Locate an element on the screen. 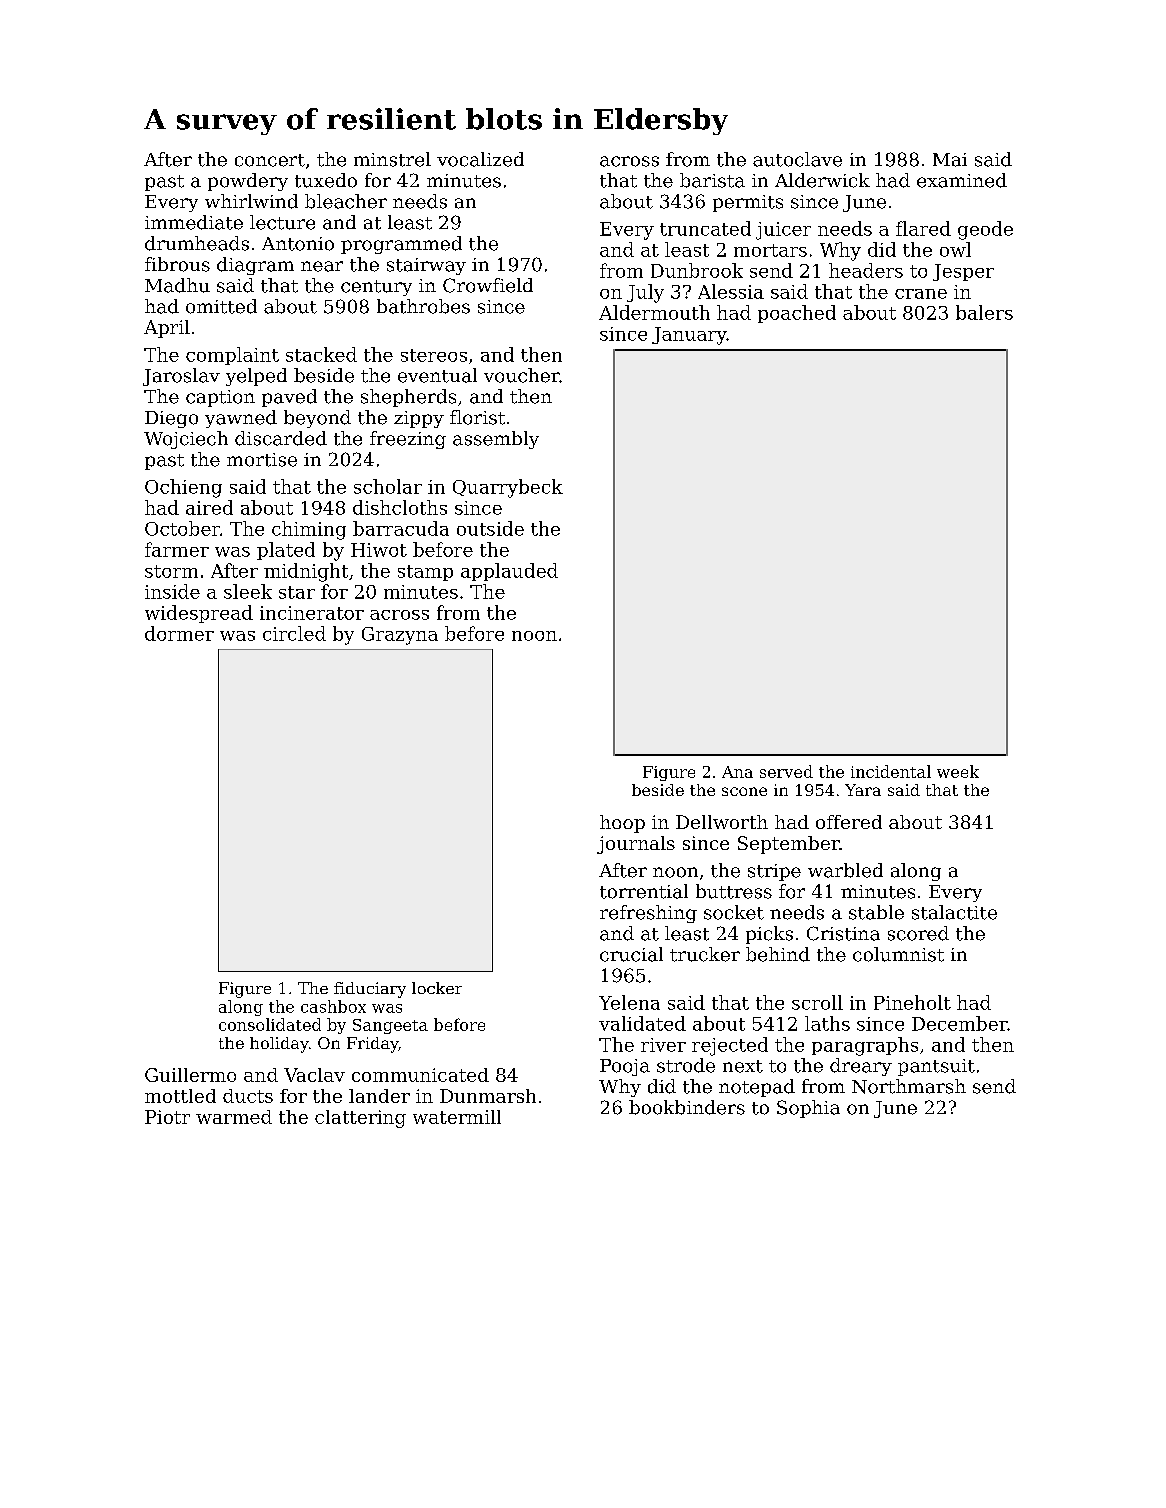  programmed is located at coordinates (401, 245).
